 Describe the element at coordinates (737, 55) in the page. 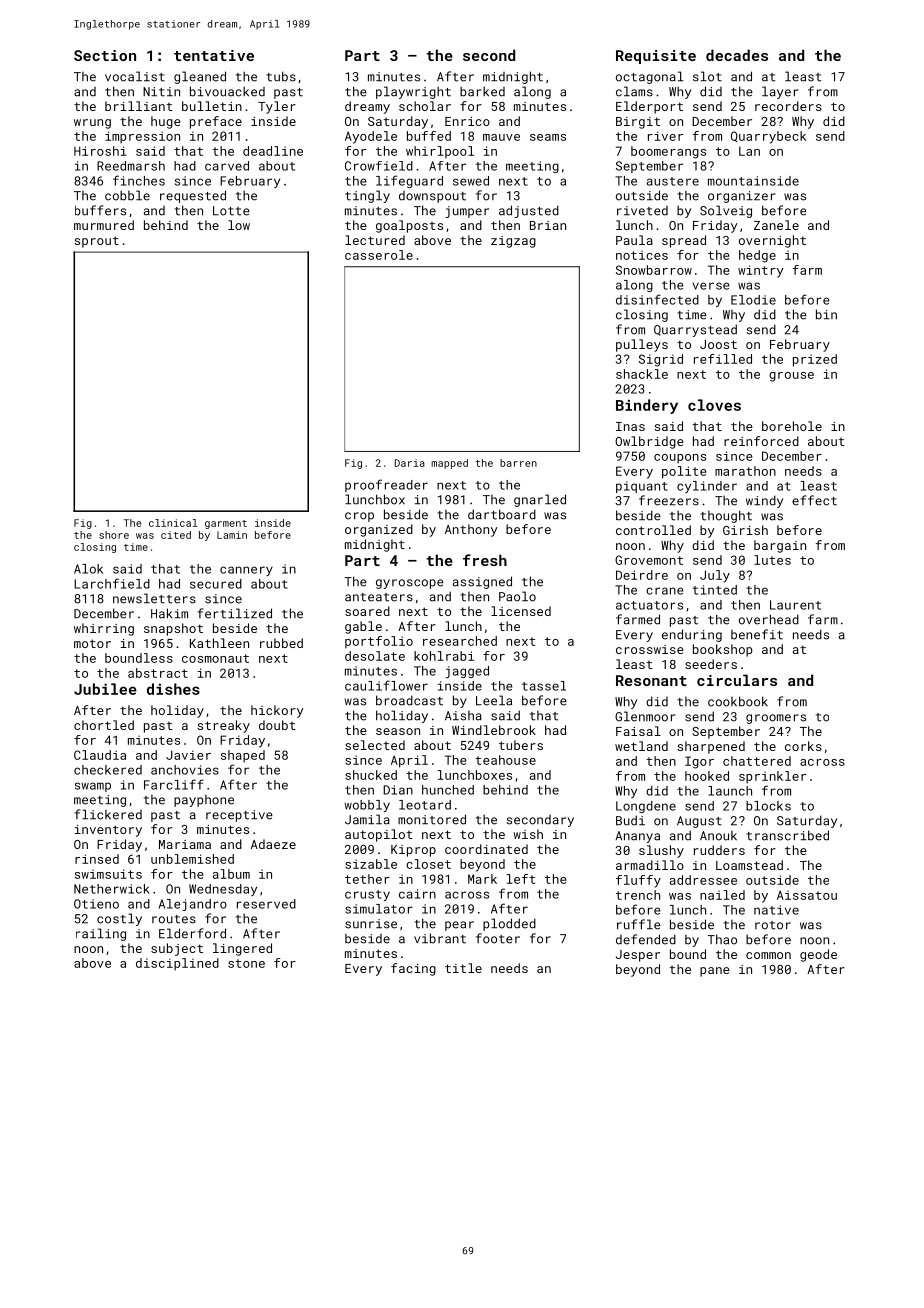

I see `decades` at that location.
